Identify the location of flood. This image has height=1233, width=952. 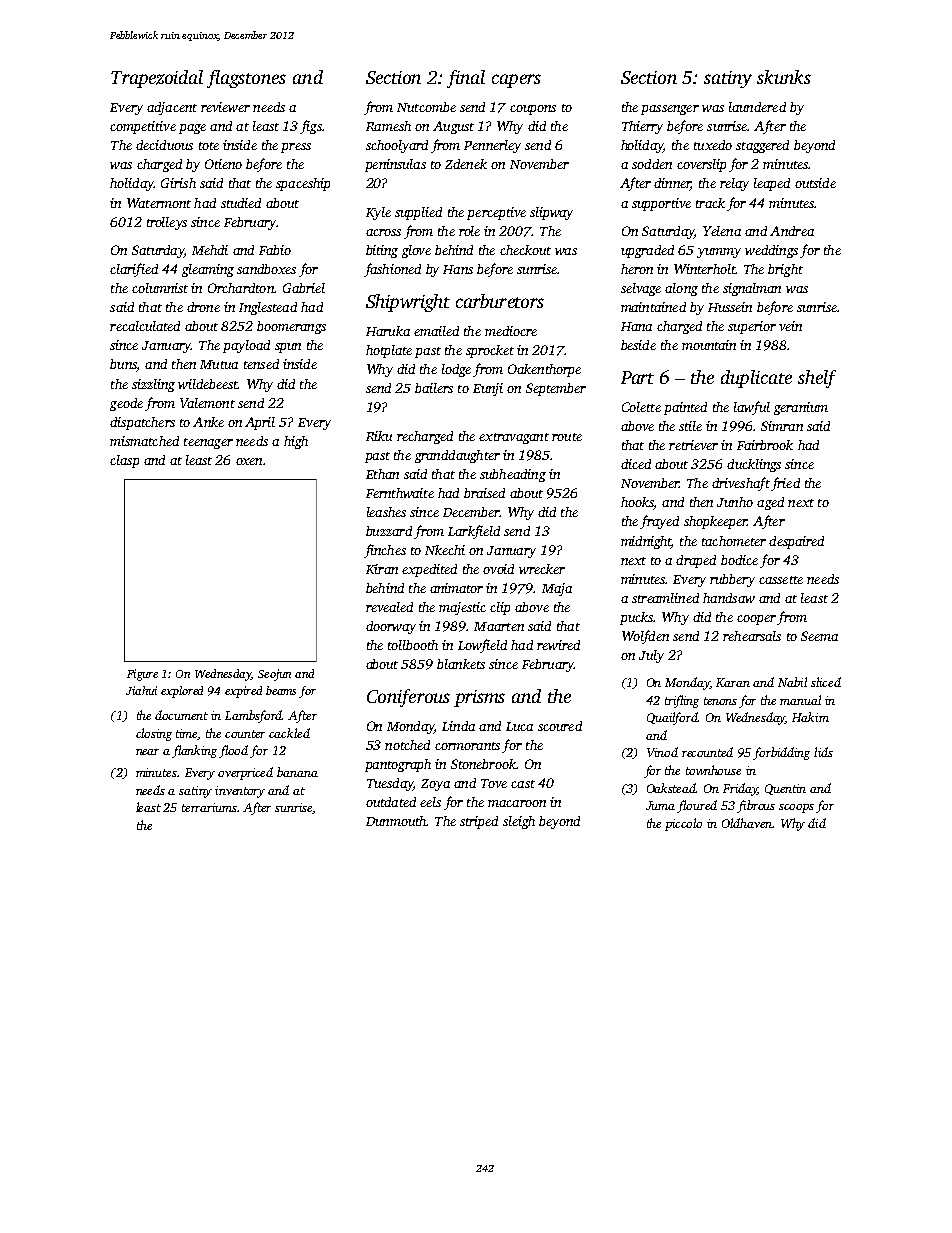
(233, 751).
